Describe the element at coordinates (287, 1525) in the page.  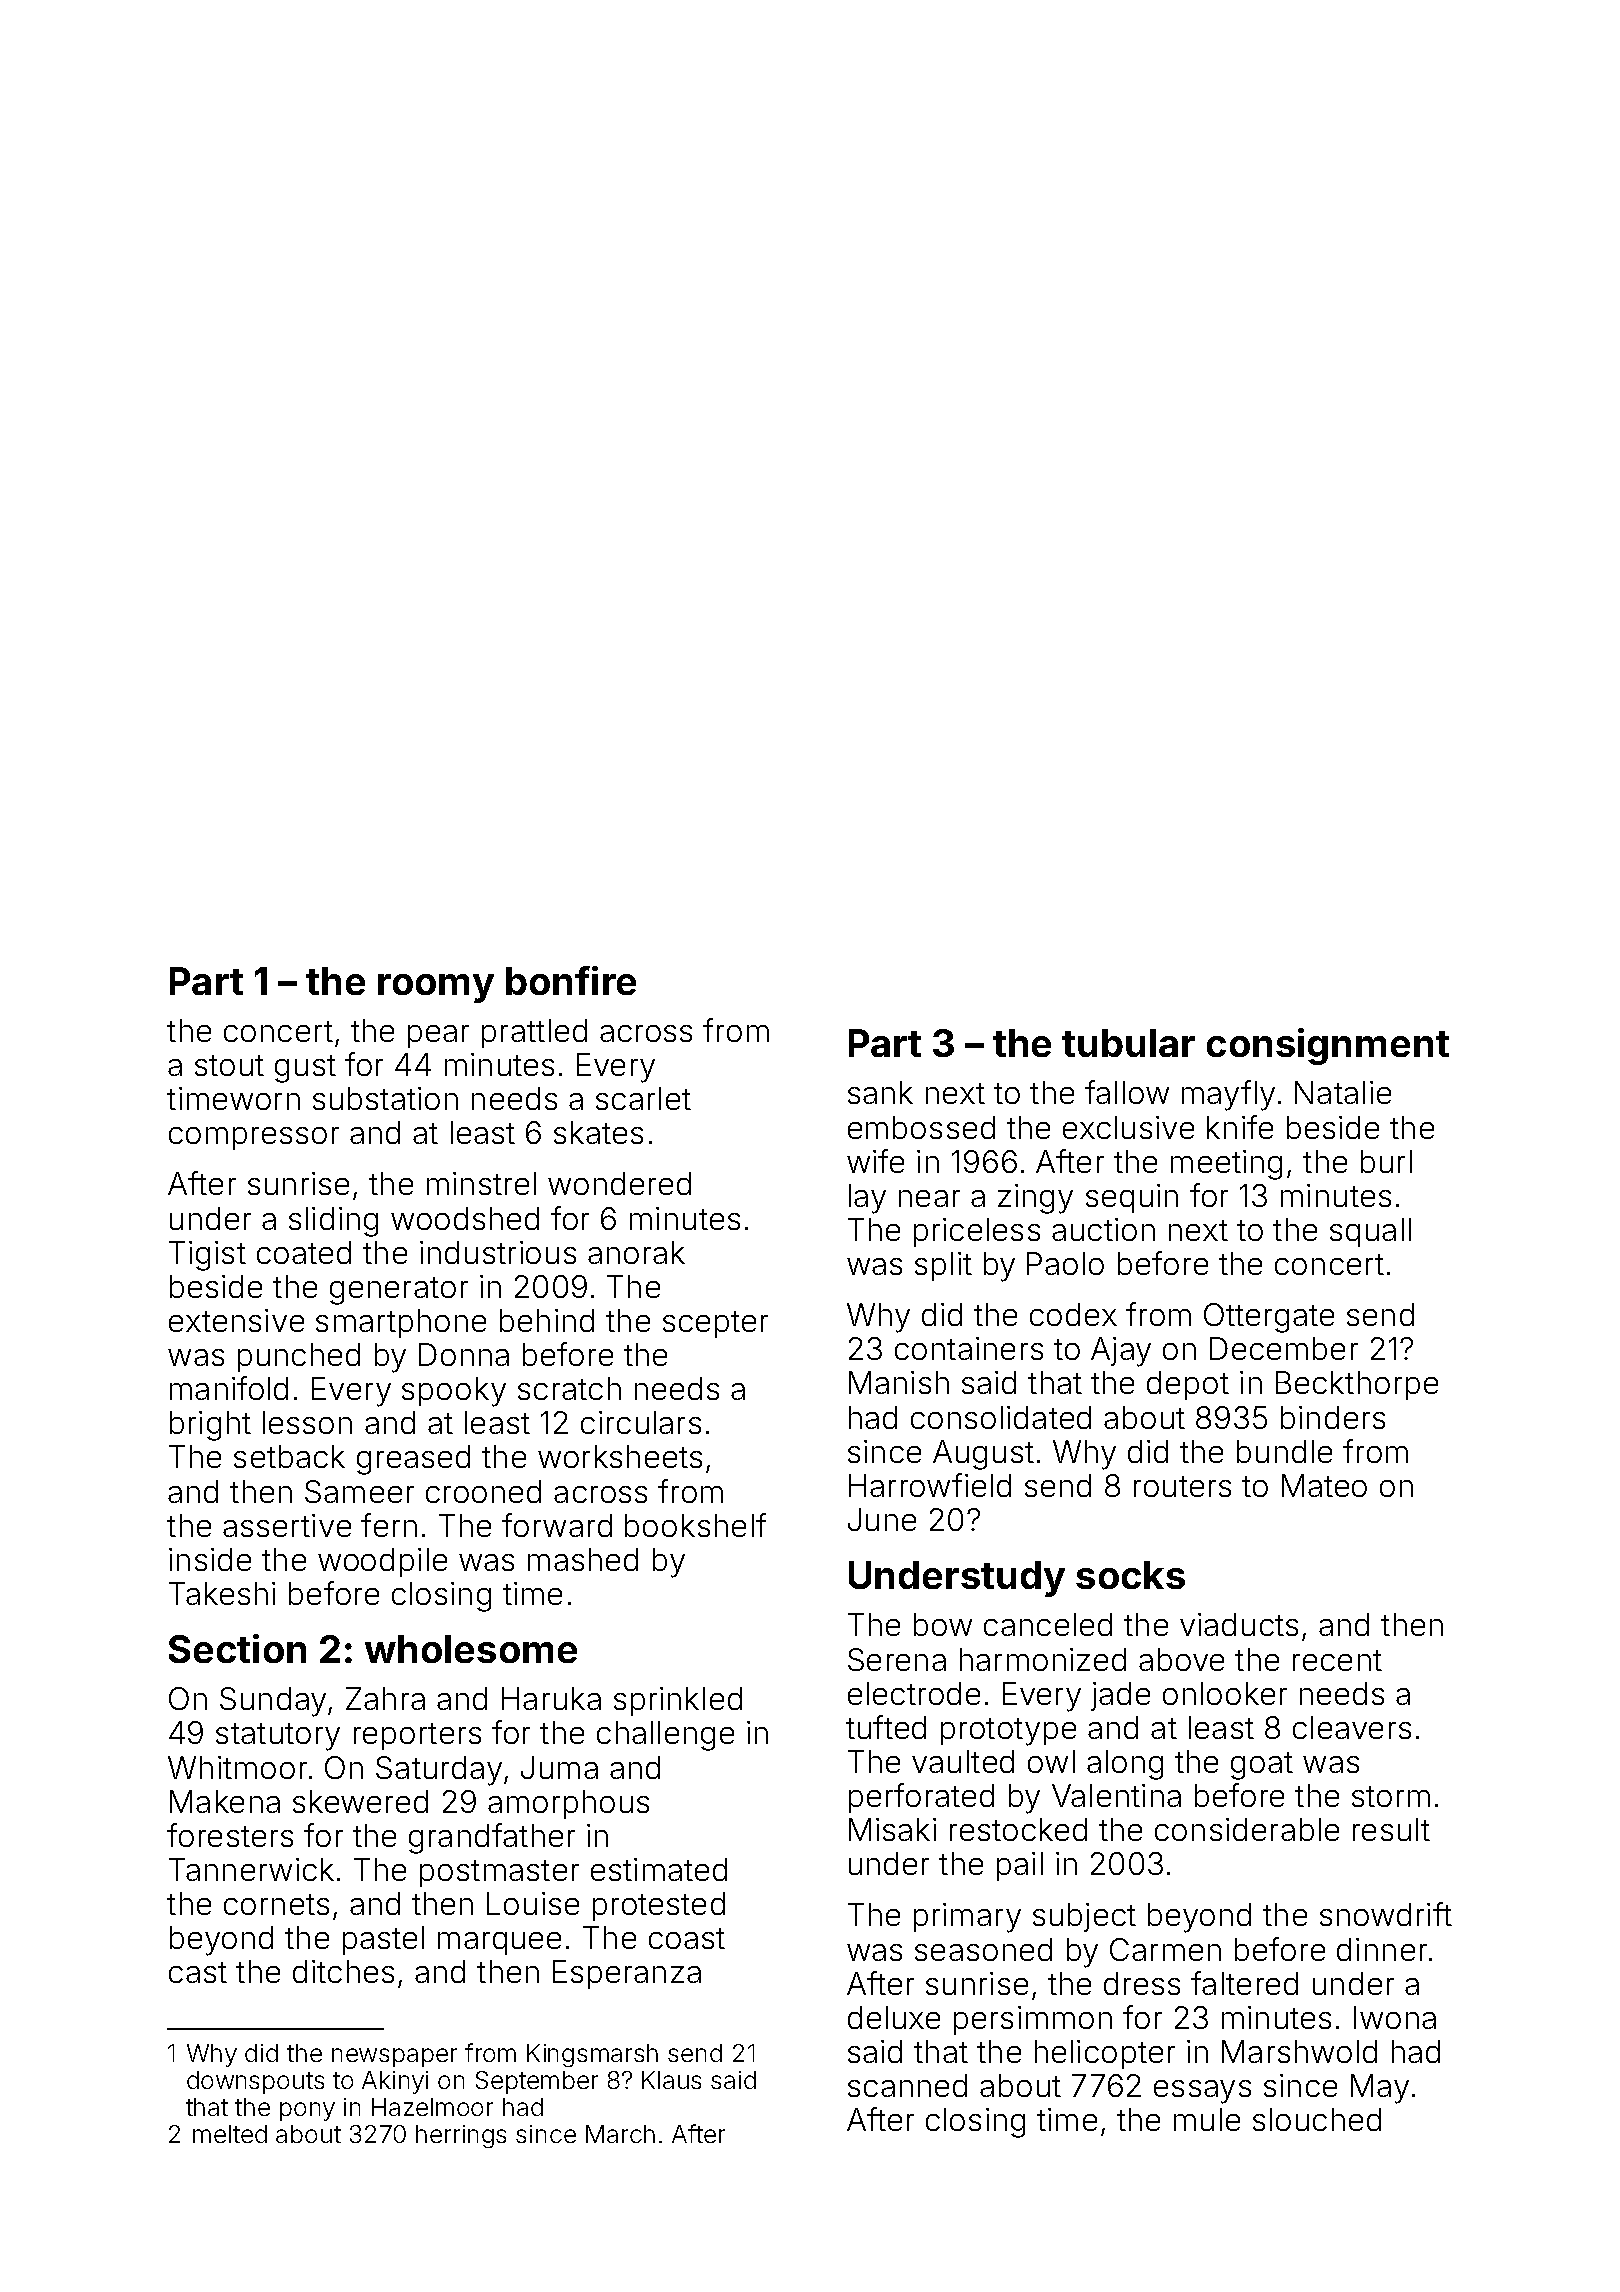
I see `assertive` at that location.
